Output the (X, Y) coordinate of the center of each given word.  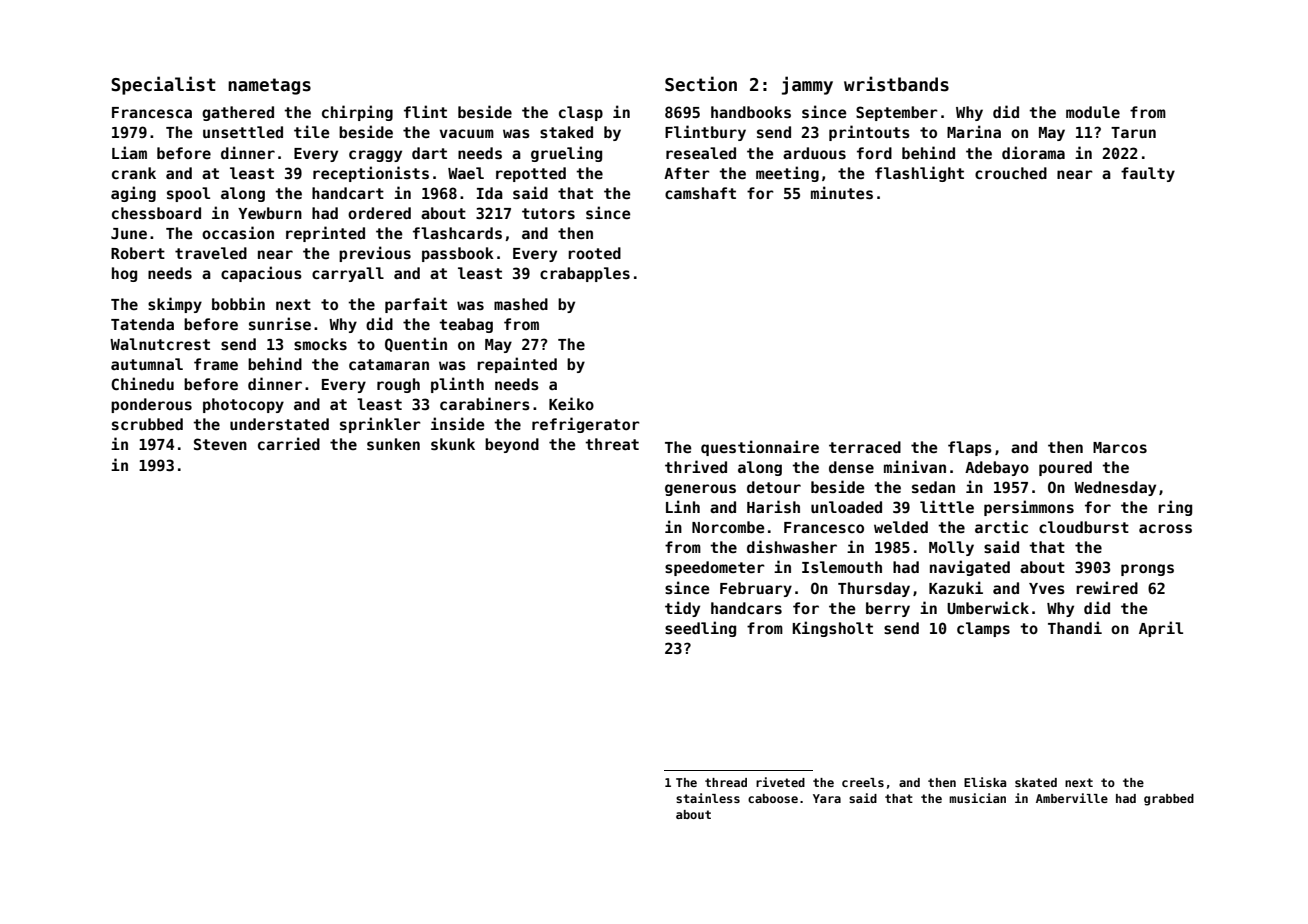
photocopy (243, 405)
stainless (708, 798)
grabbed (1169, 800)
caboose (773, 798)
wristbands (896, 84)
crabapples (585, 274)
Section (701, 84)
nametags (269, 86)
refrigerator (586, 425)
